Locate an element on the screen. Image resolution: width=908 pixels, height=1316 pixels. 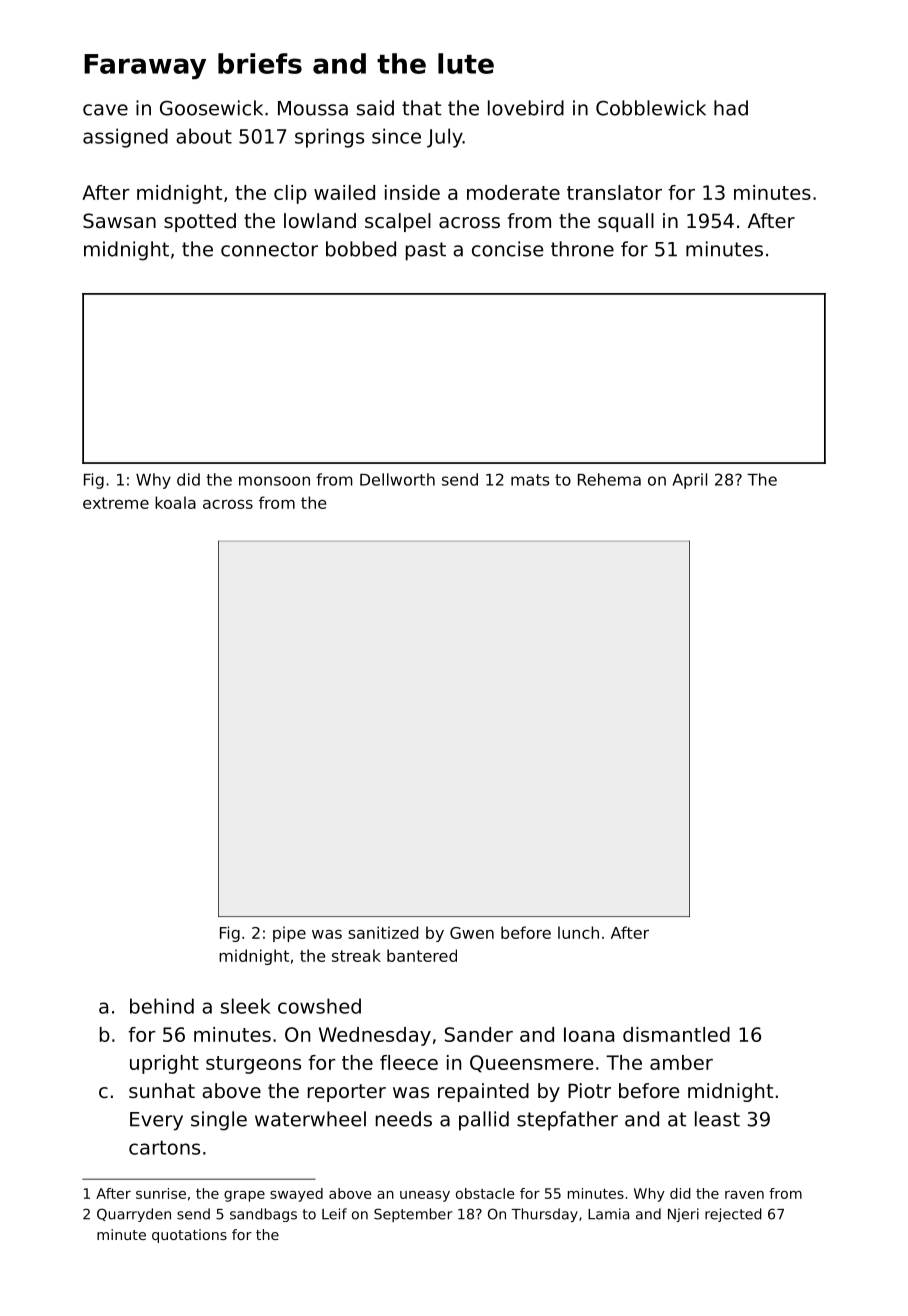
connector is located at coordinates (269, 249).
